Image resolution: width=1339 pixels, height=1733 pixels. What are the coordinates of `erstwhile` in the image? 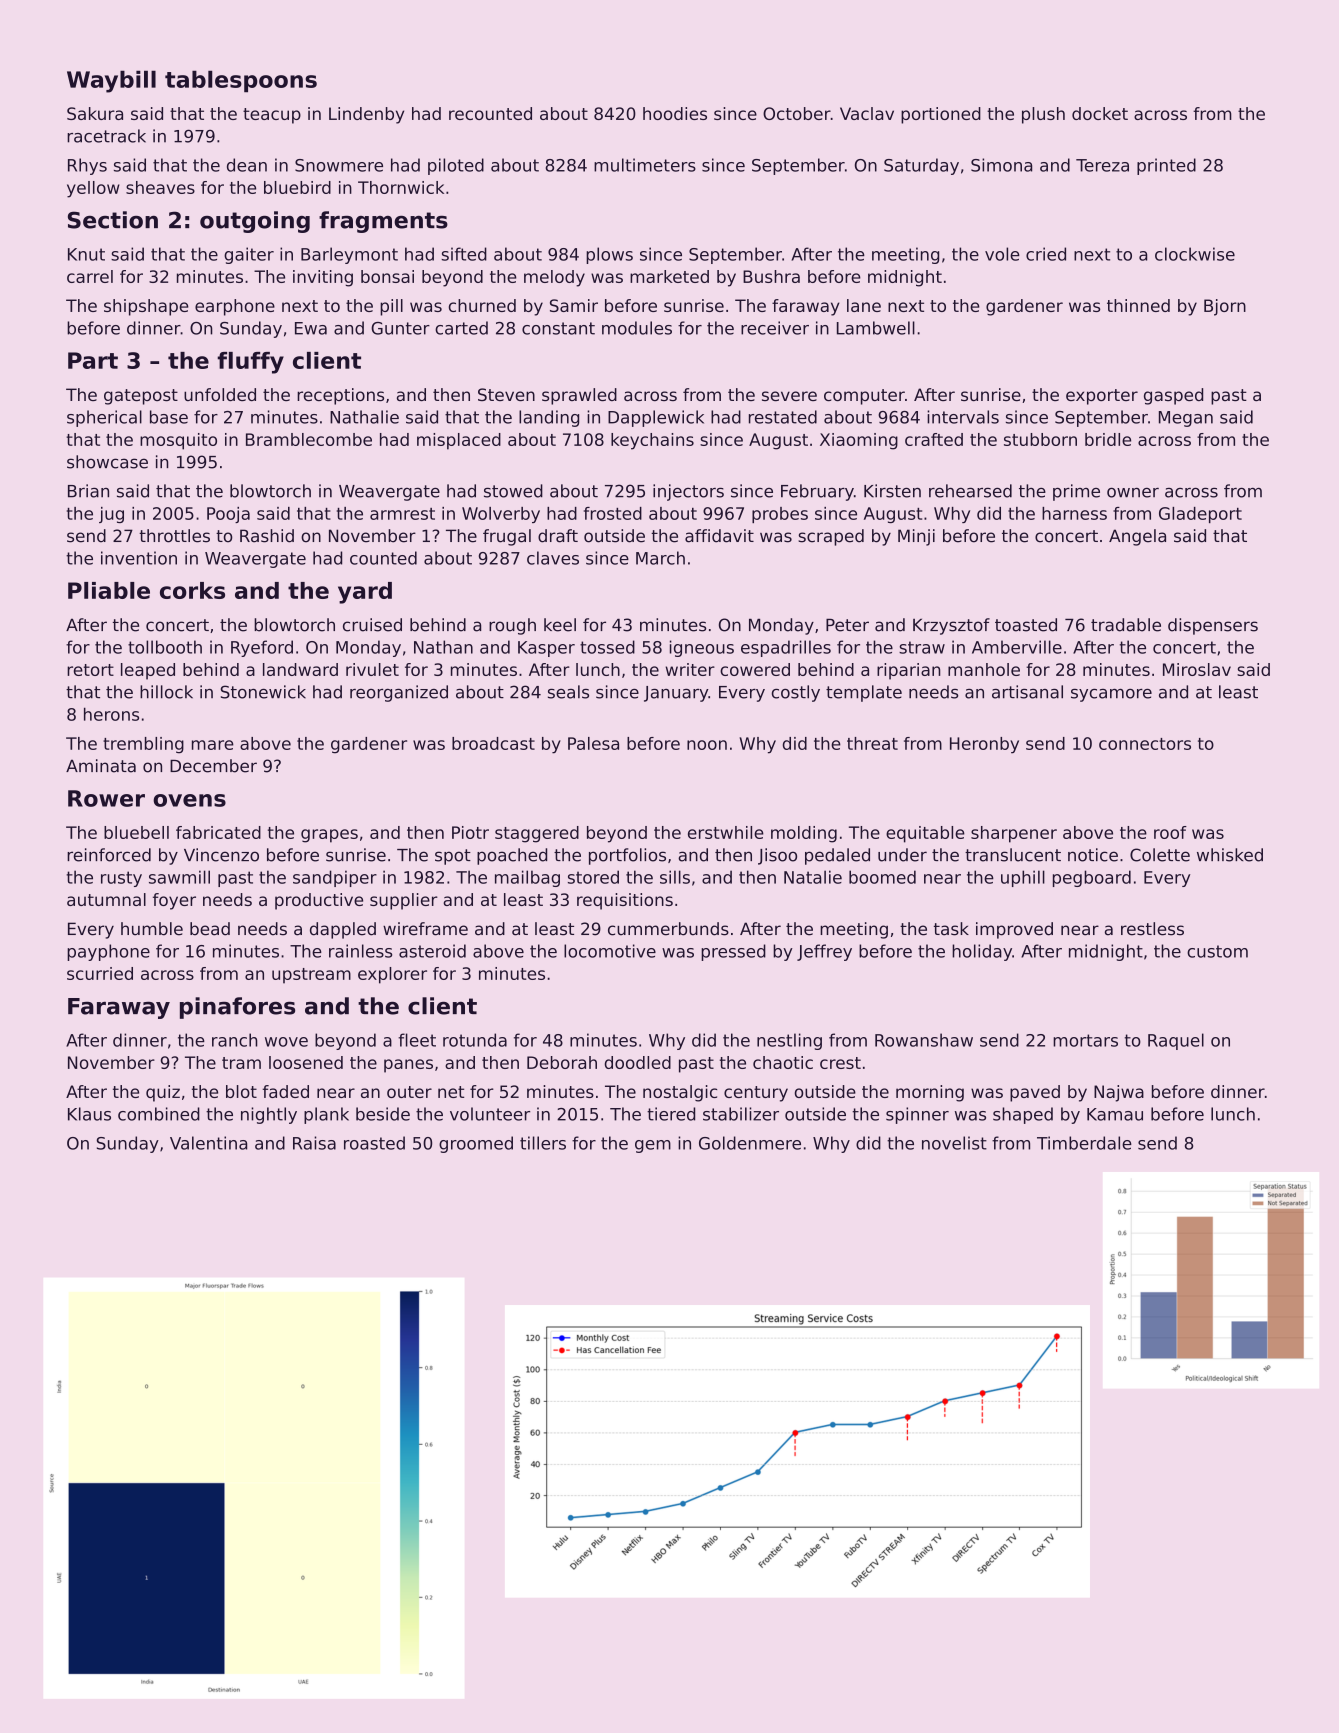 It's located at (726, 832).
